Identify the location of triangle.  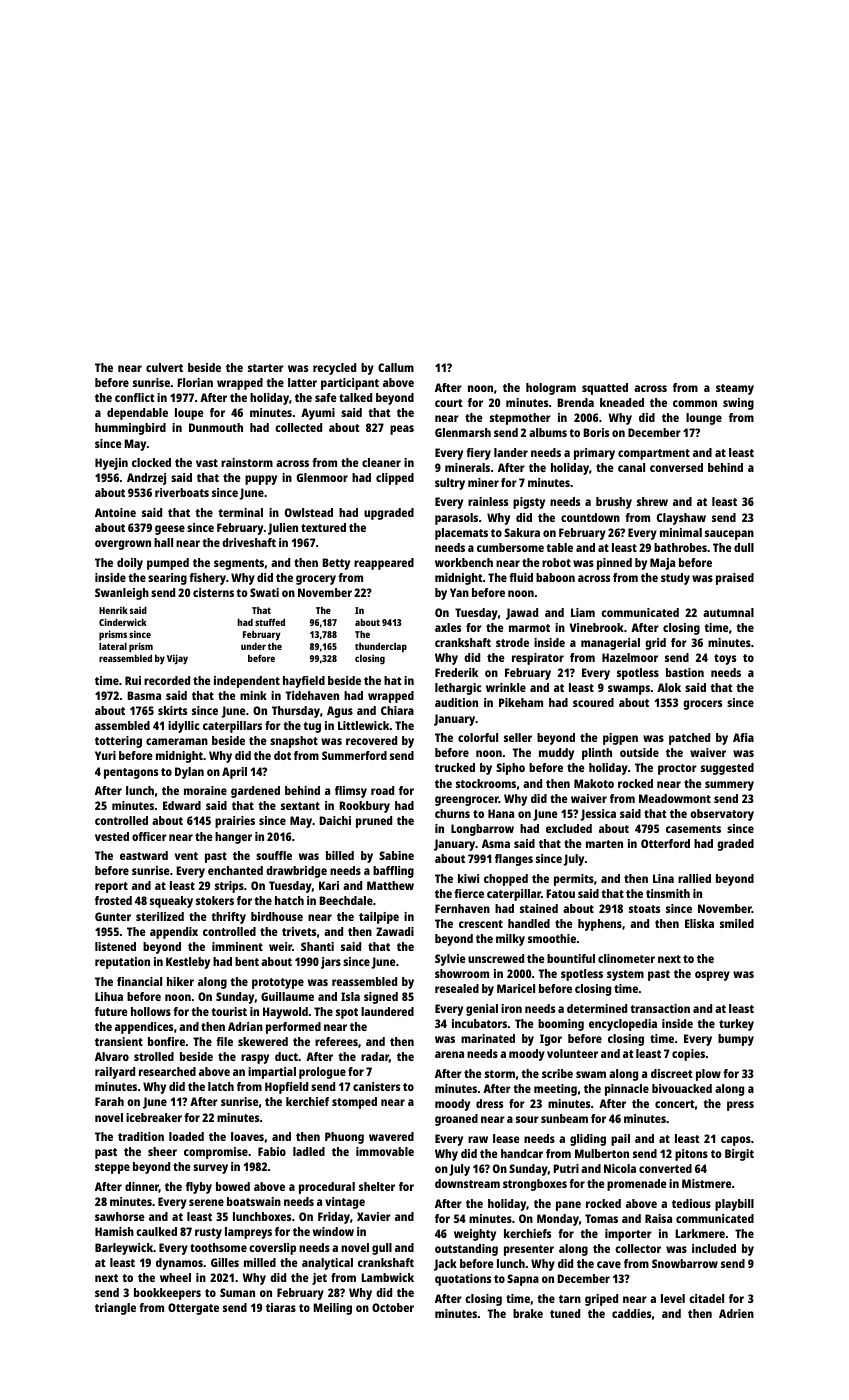
(115, 1309).
